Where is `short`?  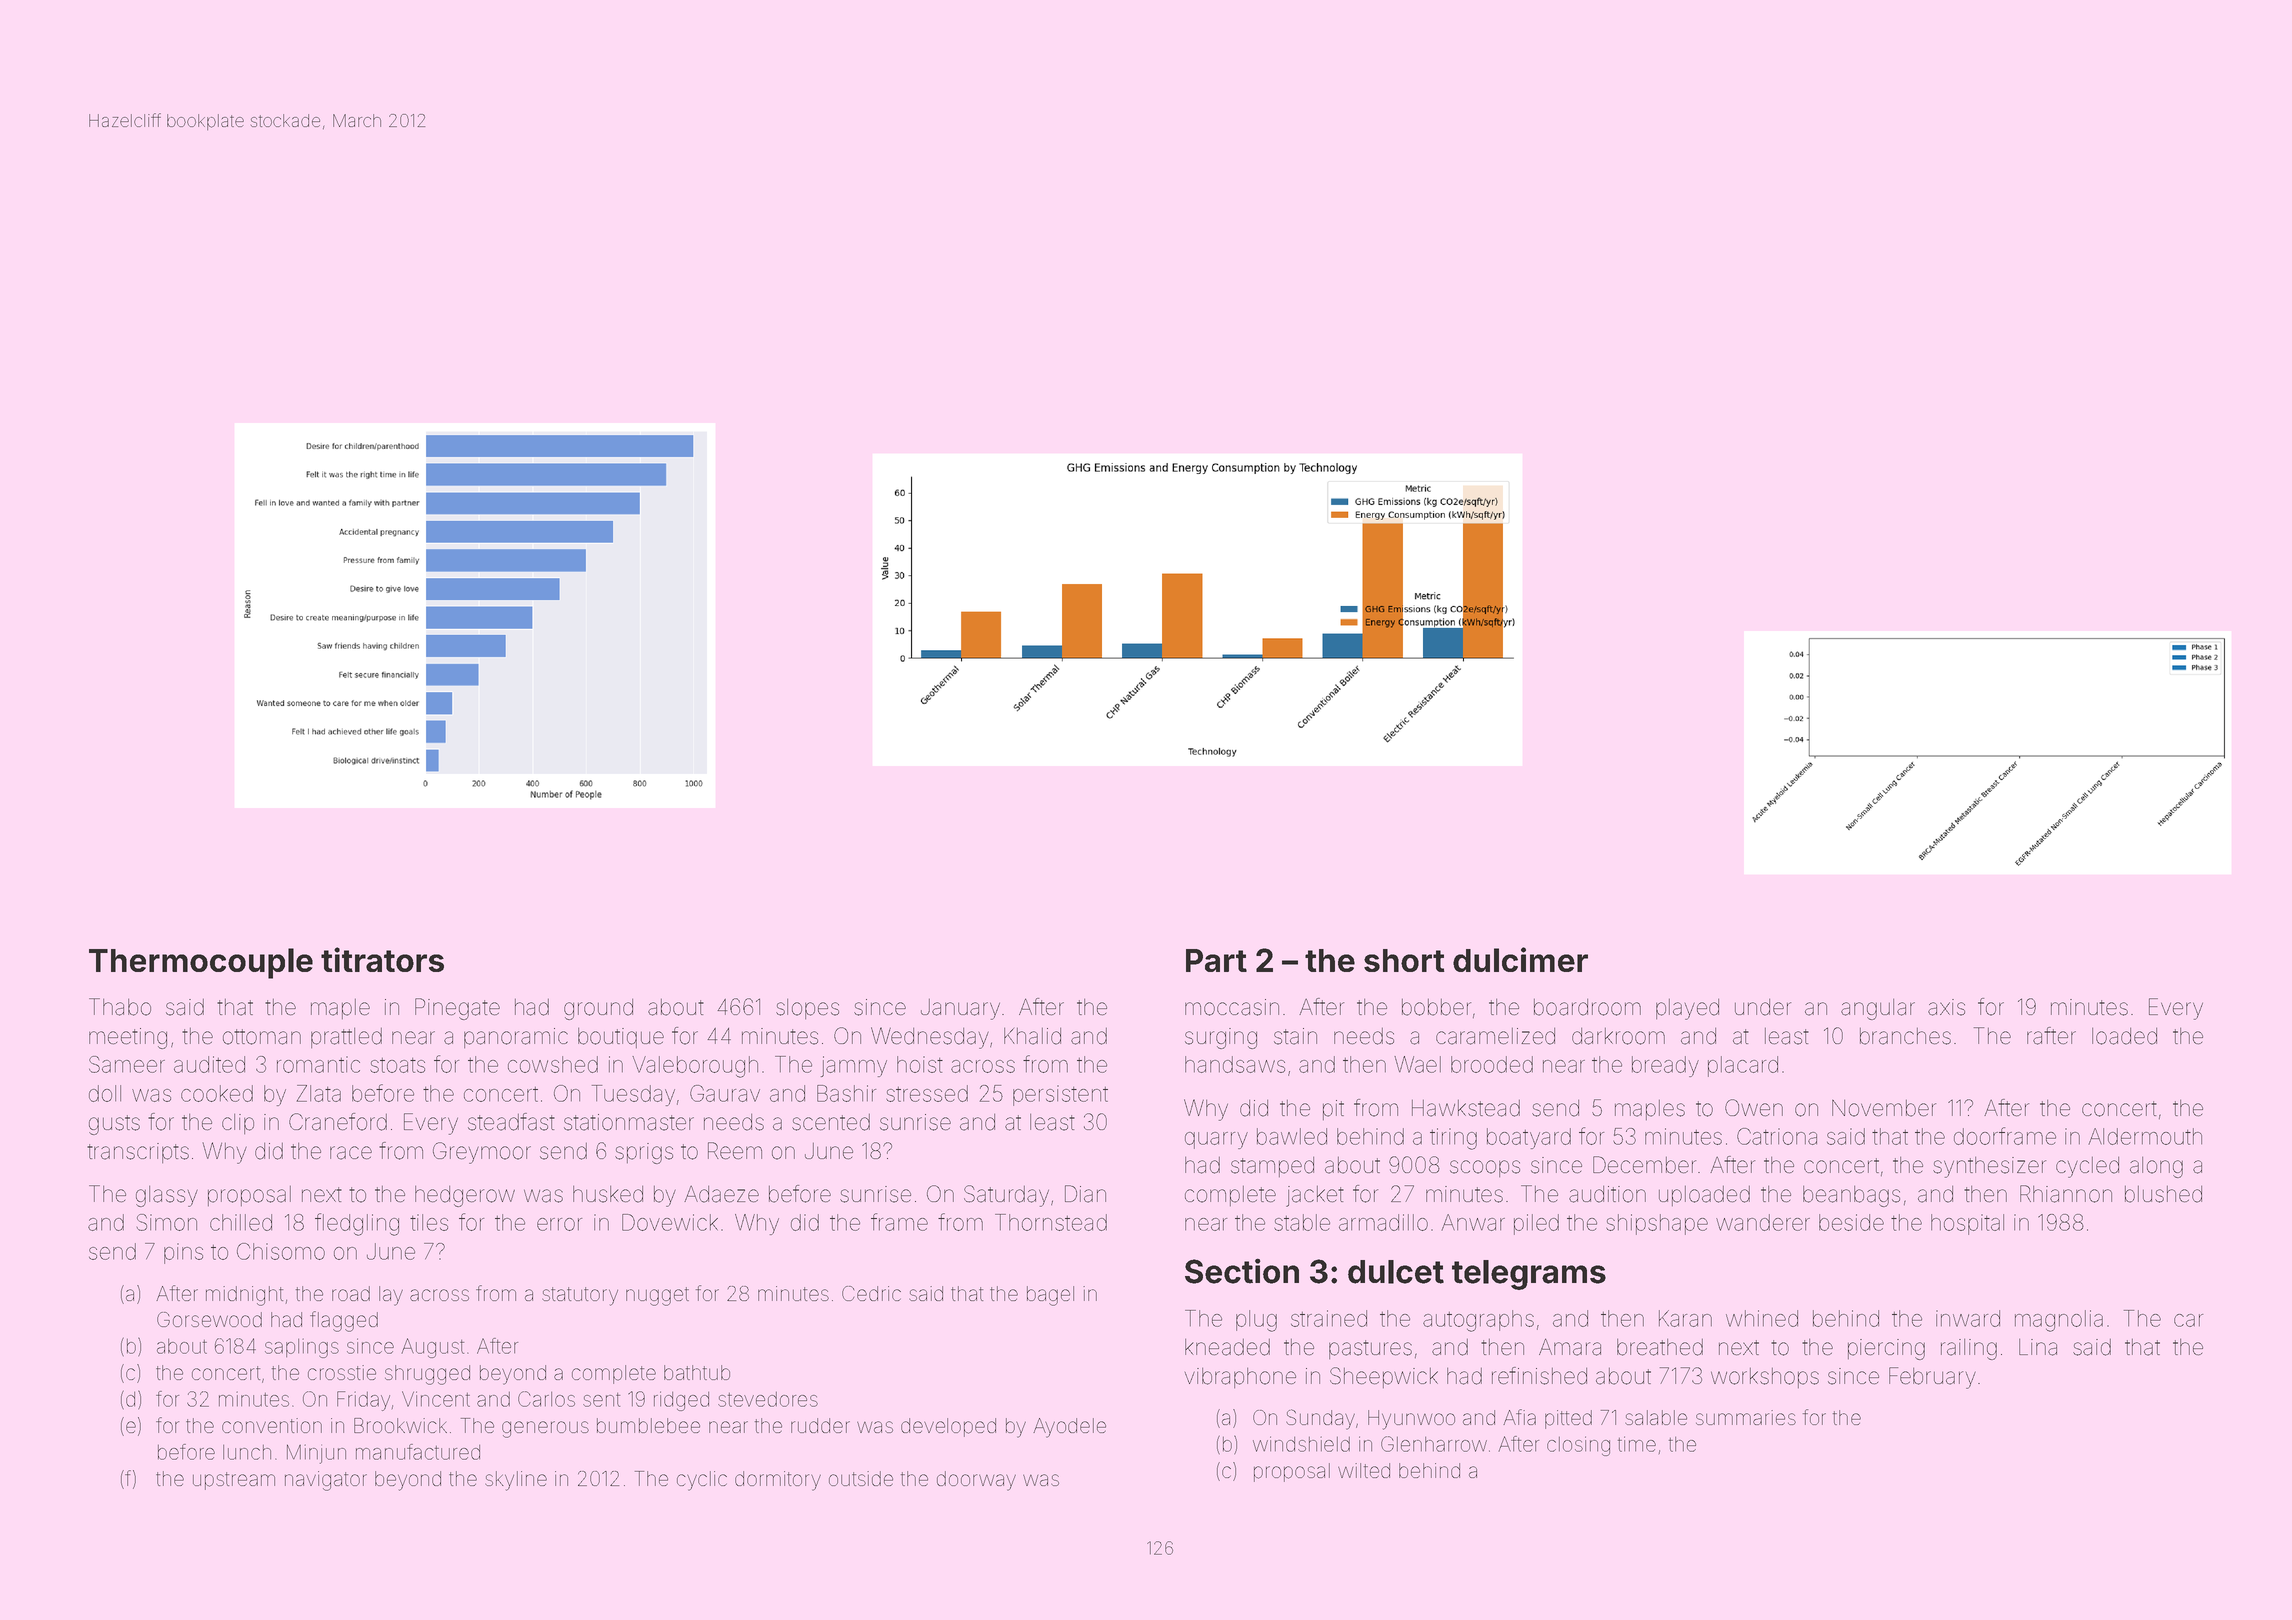
short is located at coordinates (1404, 960).
